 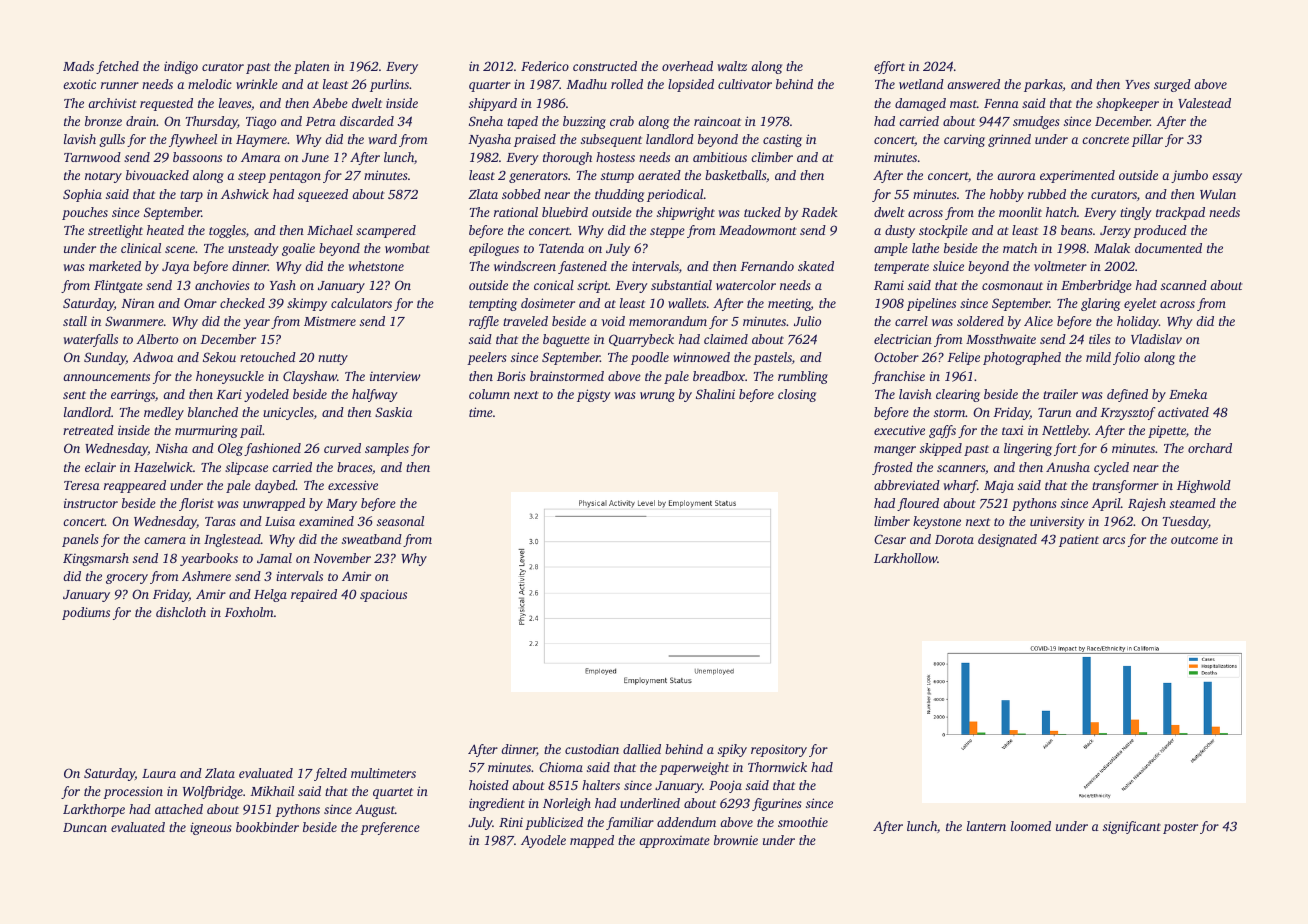 I want to click on loomed, so click(x=1031, y=826).
